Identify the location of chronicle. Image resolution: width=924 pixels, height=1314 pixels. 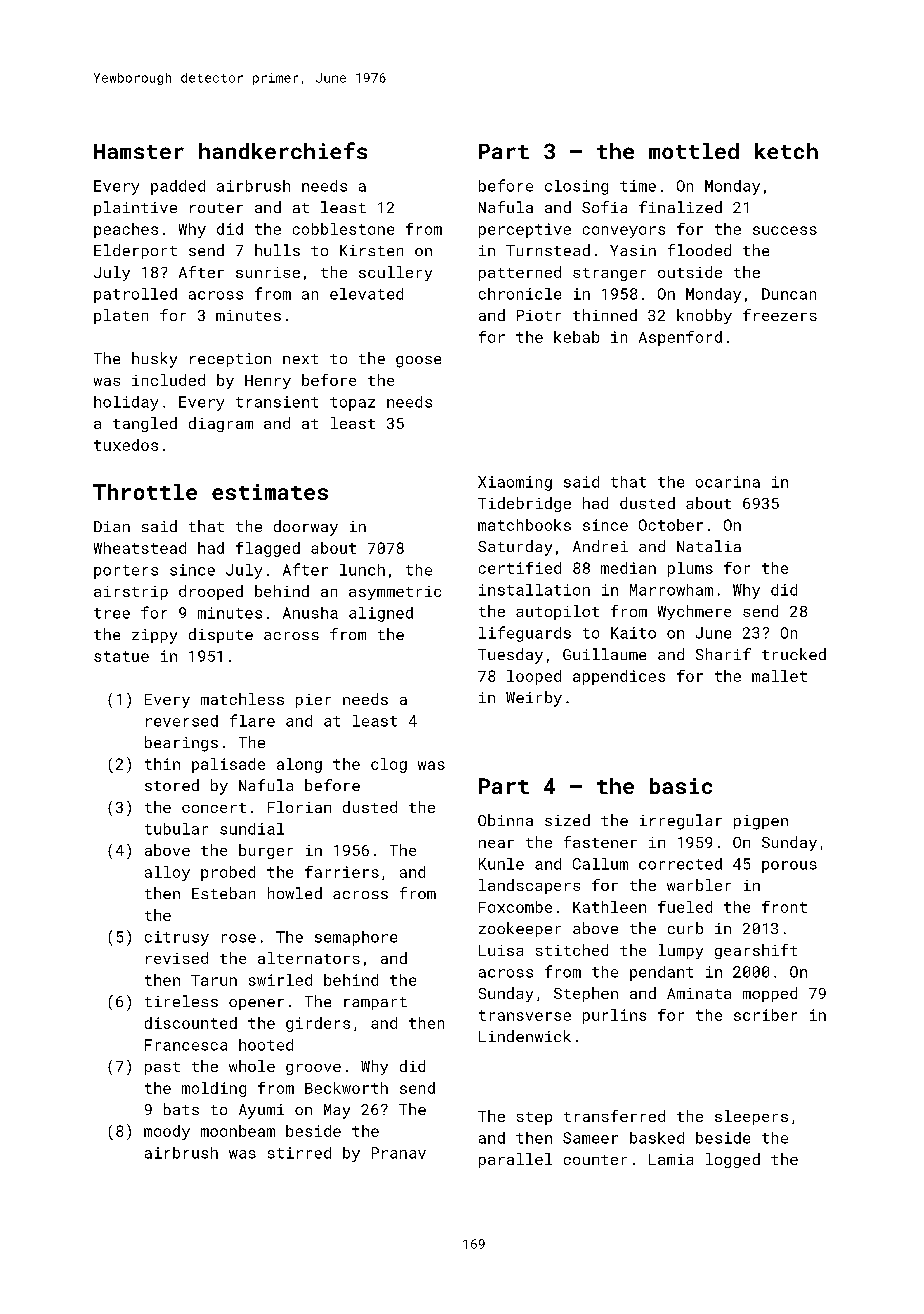
(520, 294).
